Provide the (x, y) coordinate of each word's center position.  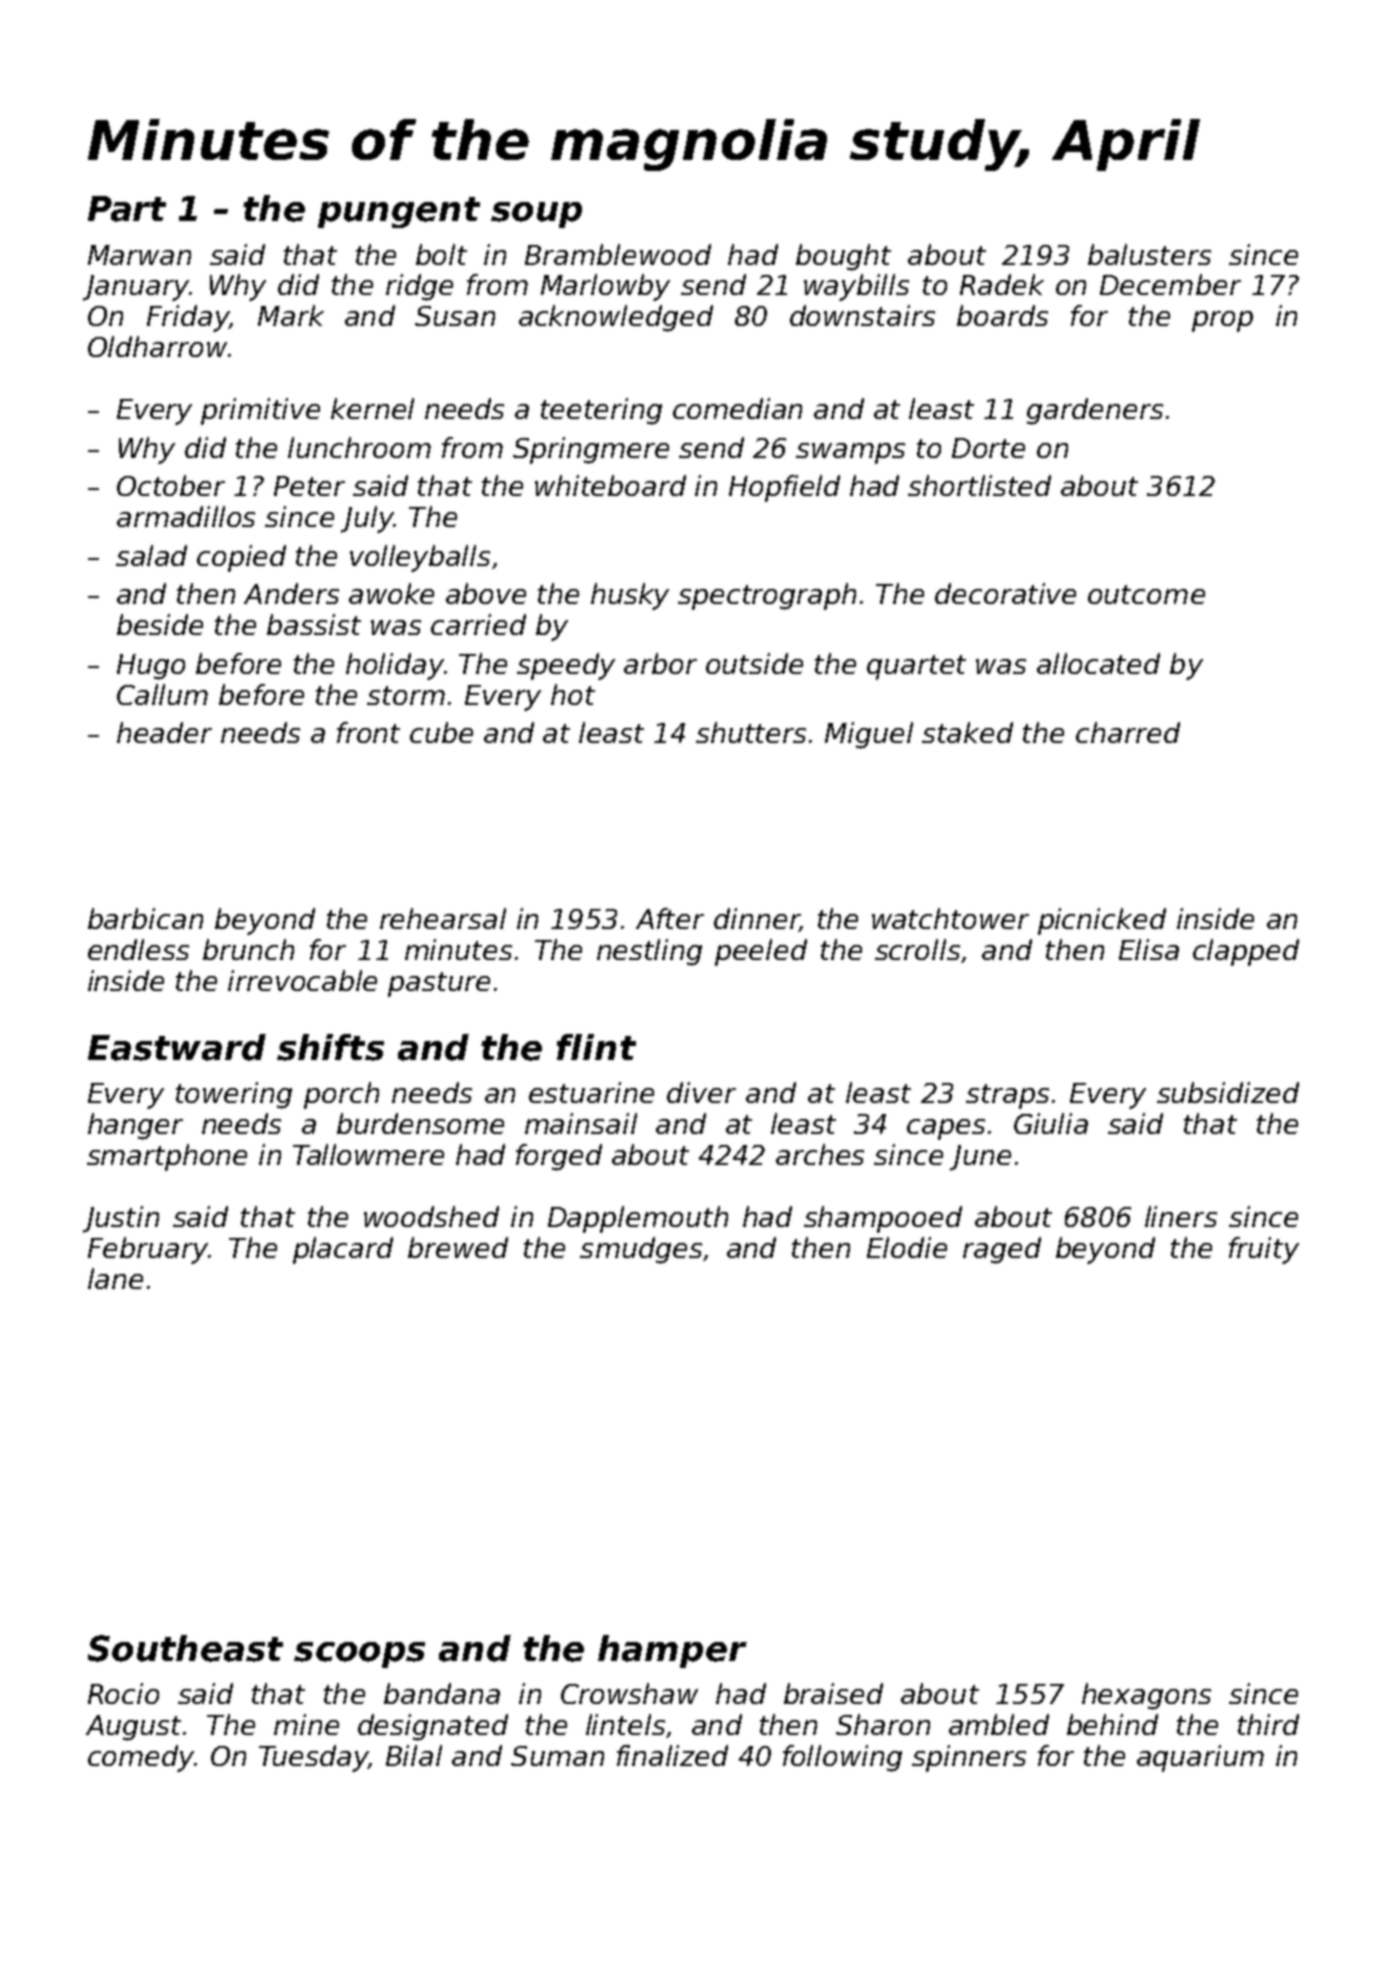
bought (843, 257)
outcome (1146, 594)
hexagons (1146, 1696)
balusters (1149, 254)
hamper (672, 1651)
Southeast (185, 1648)
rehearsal (443, 918)
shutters (751, 732)
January (136, 288)
